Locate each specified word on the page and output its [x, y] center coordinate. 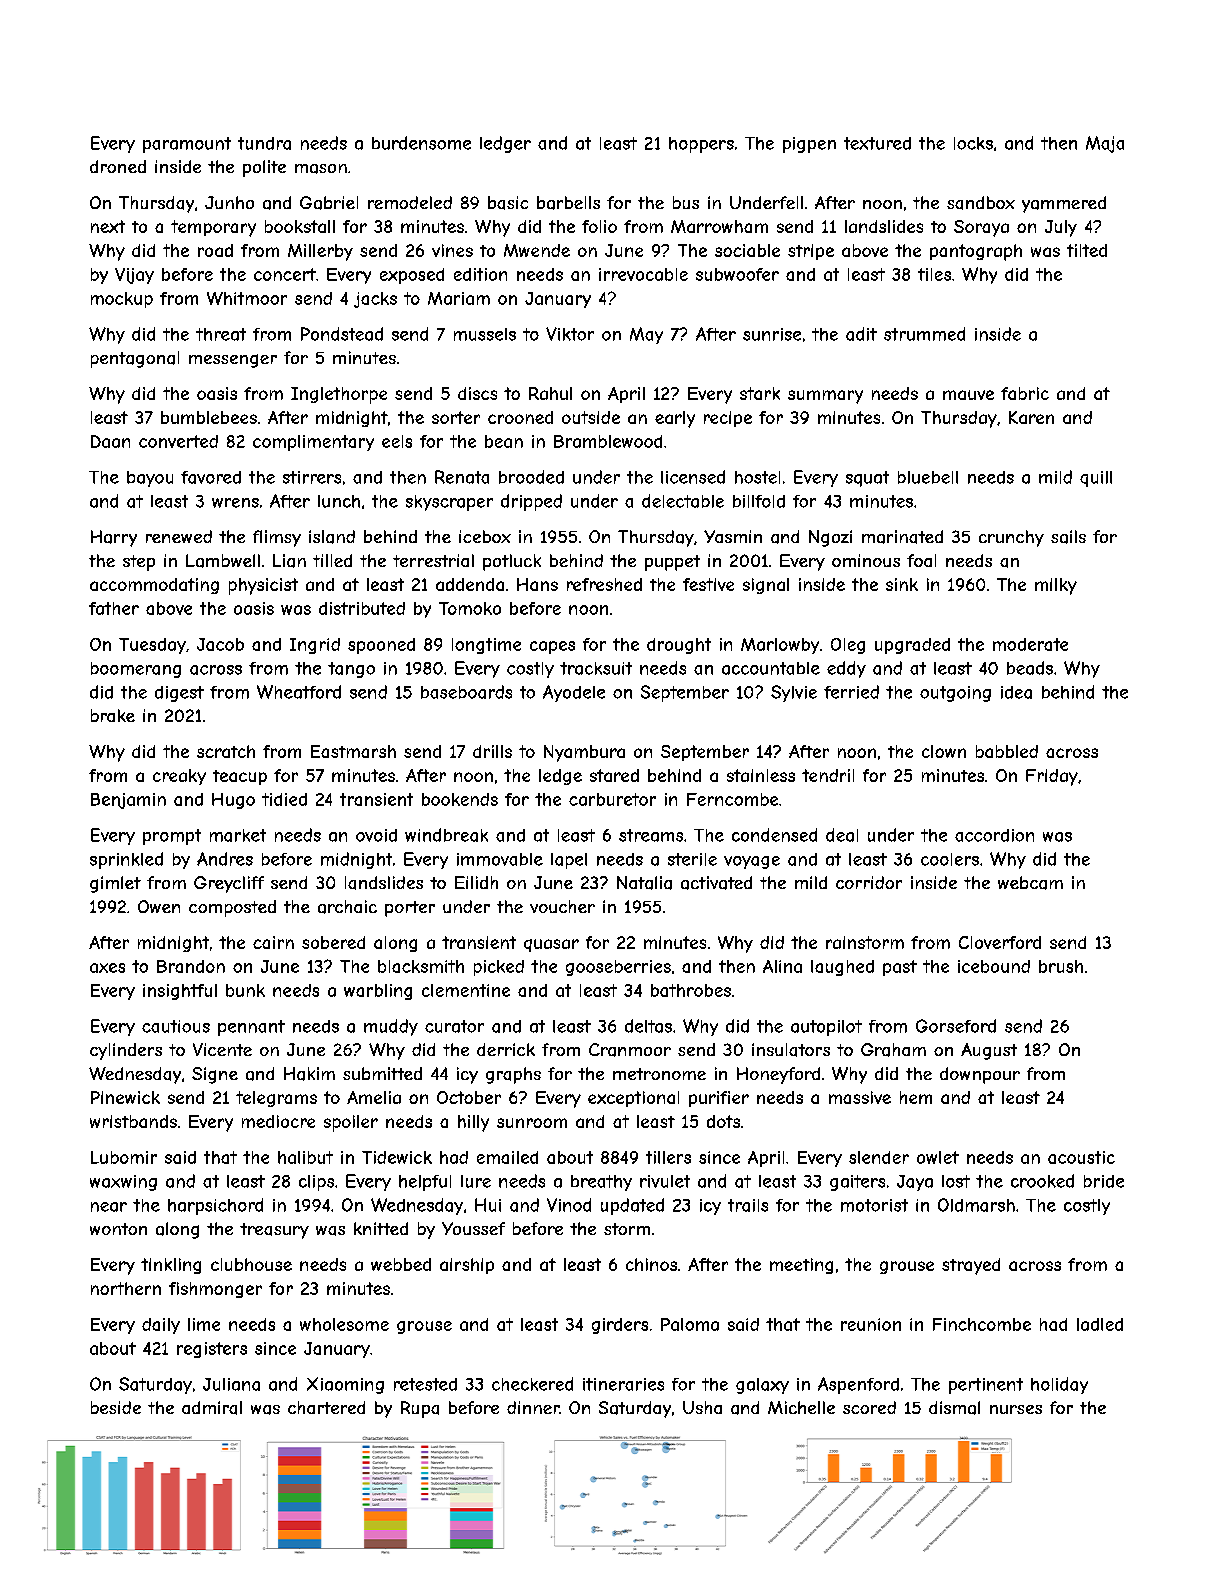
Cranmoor [630, 1050]
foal [921, 560]
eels [397, 441]
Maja [1105, 144]
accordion [994, 835]
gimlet [115, 884]
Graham [893, 1050]
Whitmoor [247, 298]
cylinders [126, 1051]
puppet [672, 563]
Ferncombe [732, 799]
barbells [568, 203]
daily [161, 1326]
